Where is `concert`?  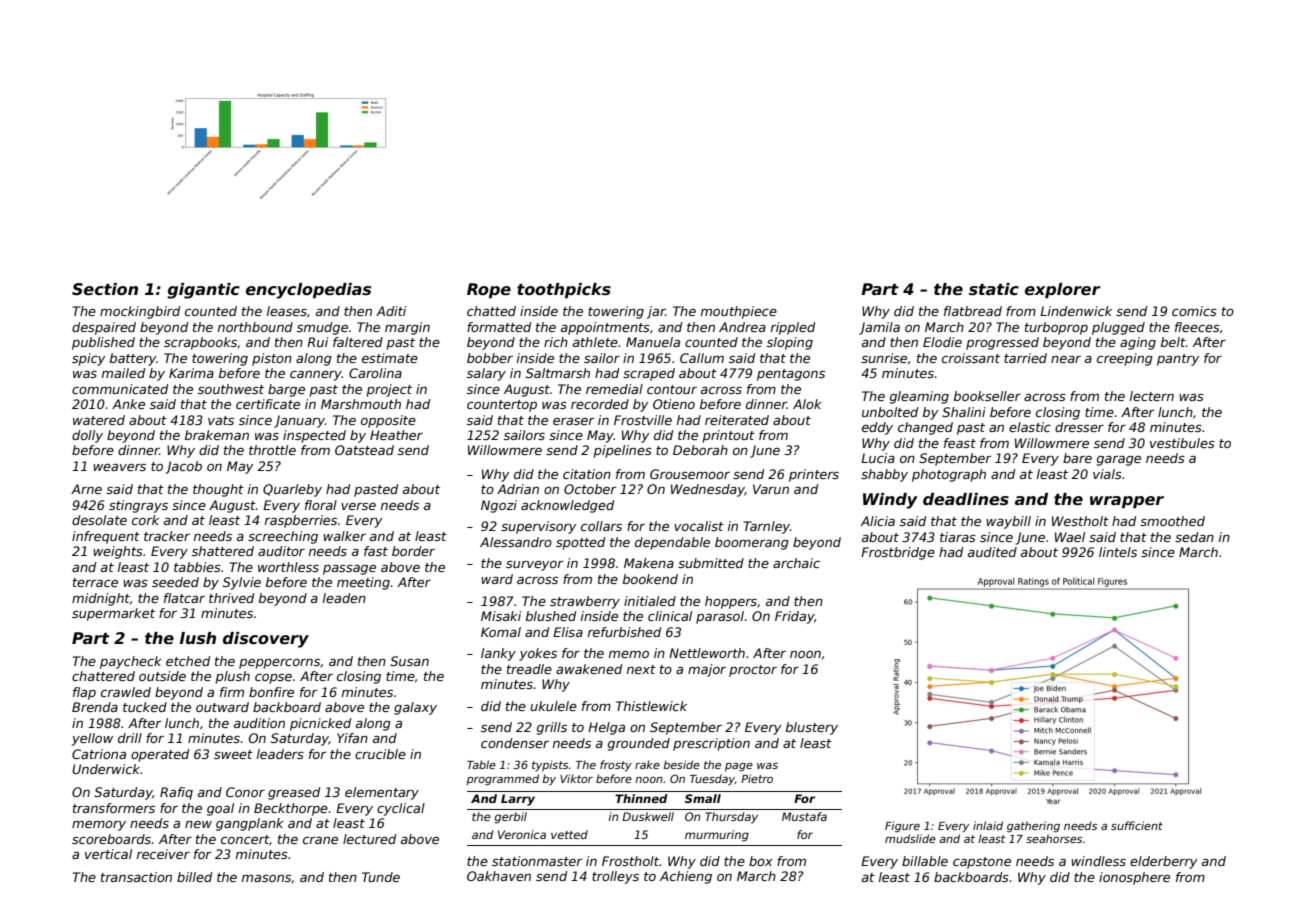 concert is located at coordinates (245, 839).
